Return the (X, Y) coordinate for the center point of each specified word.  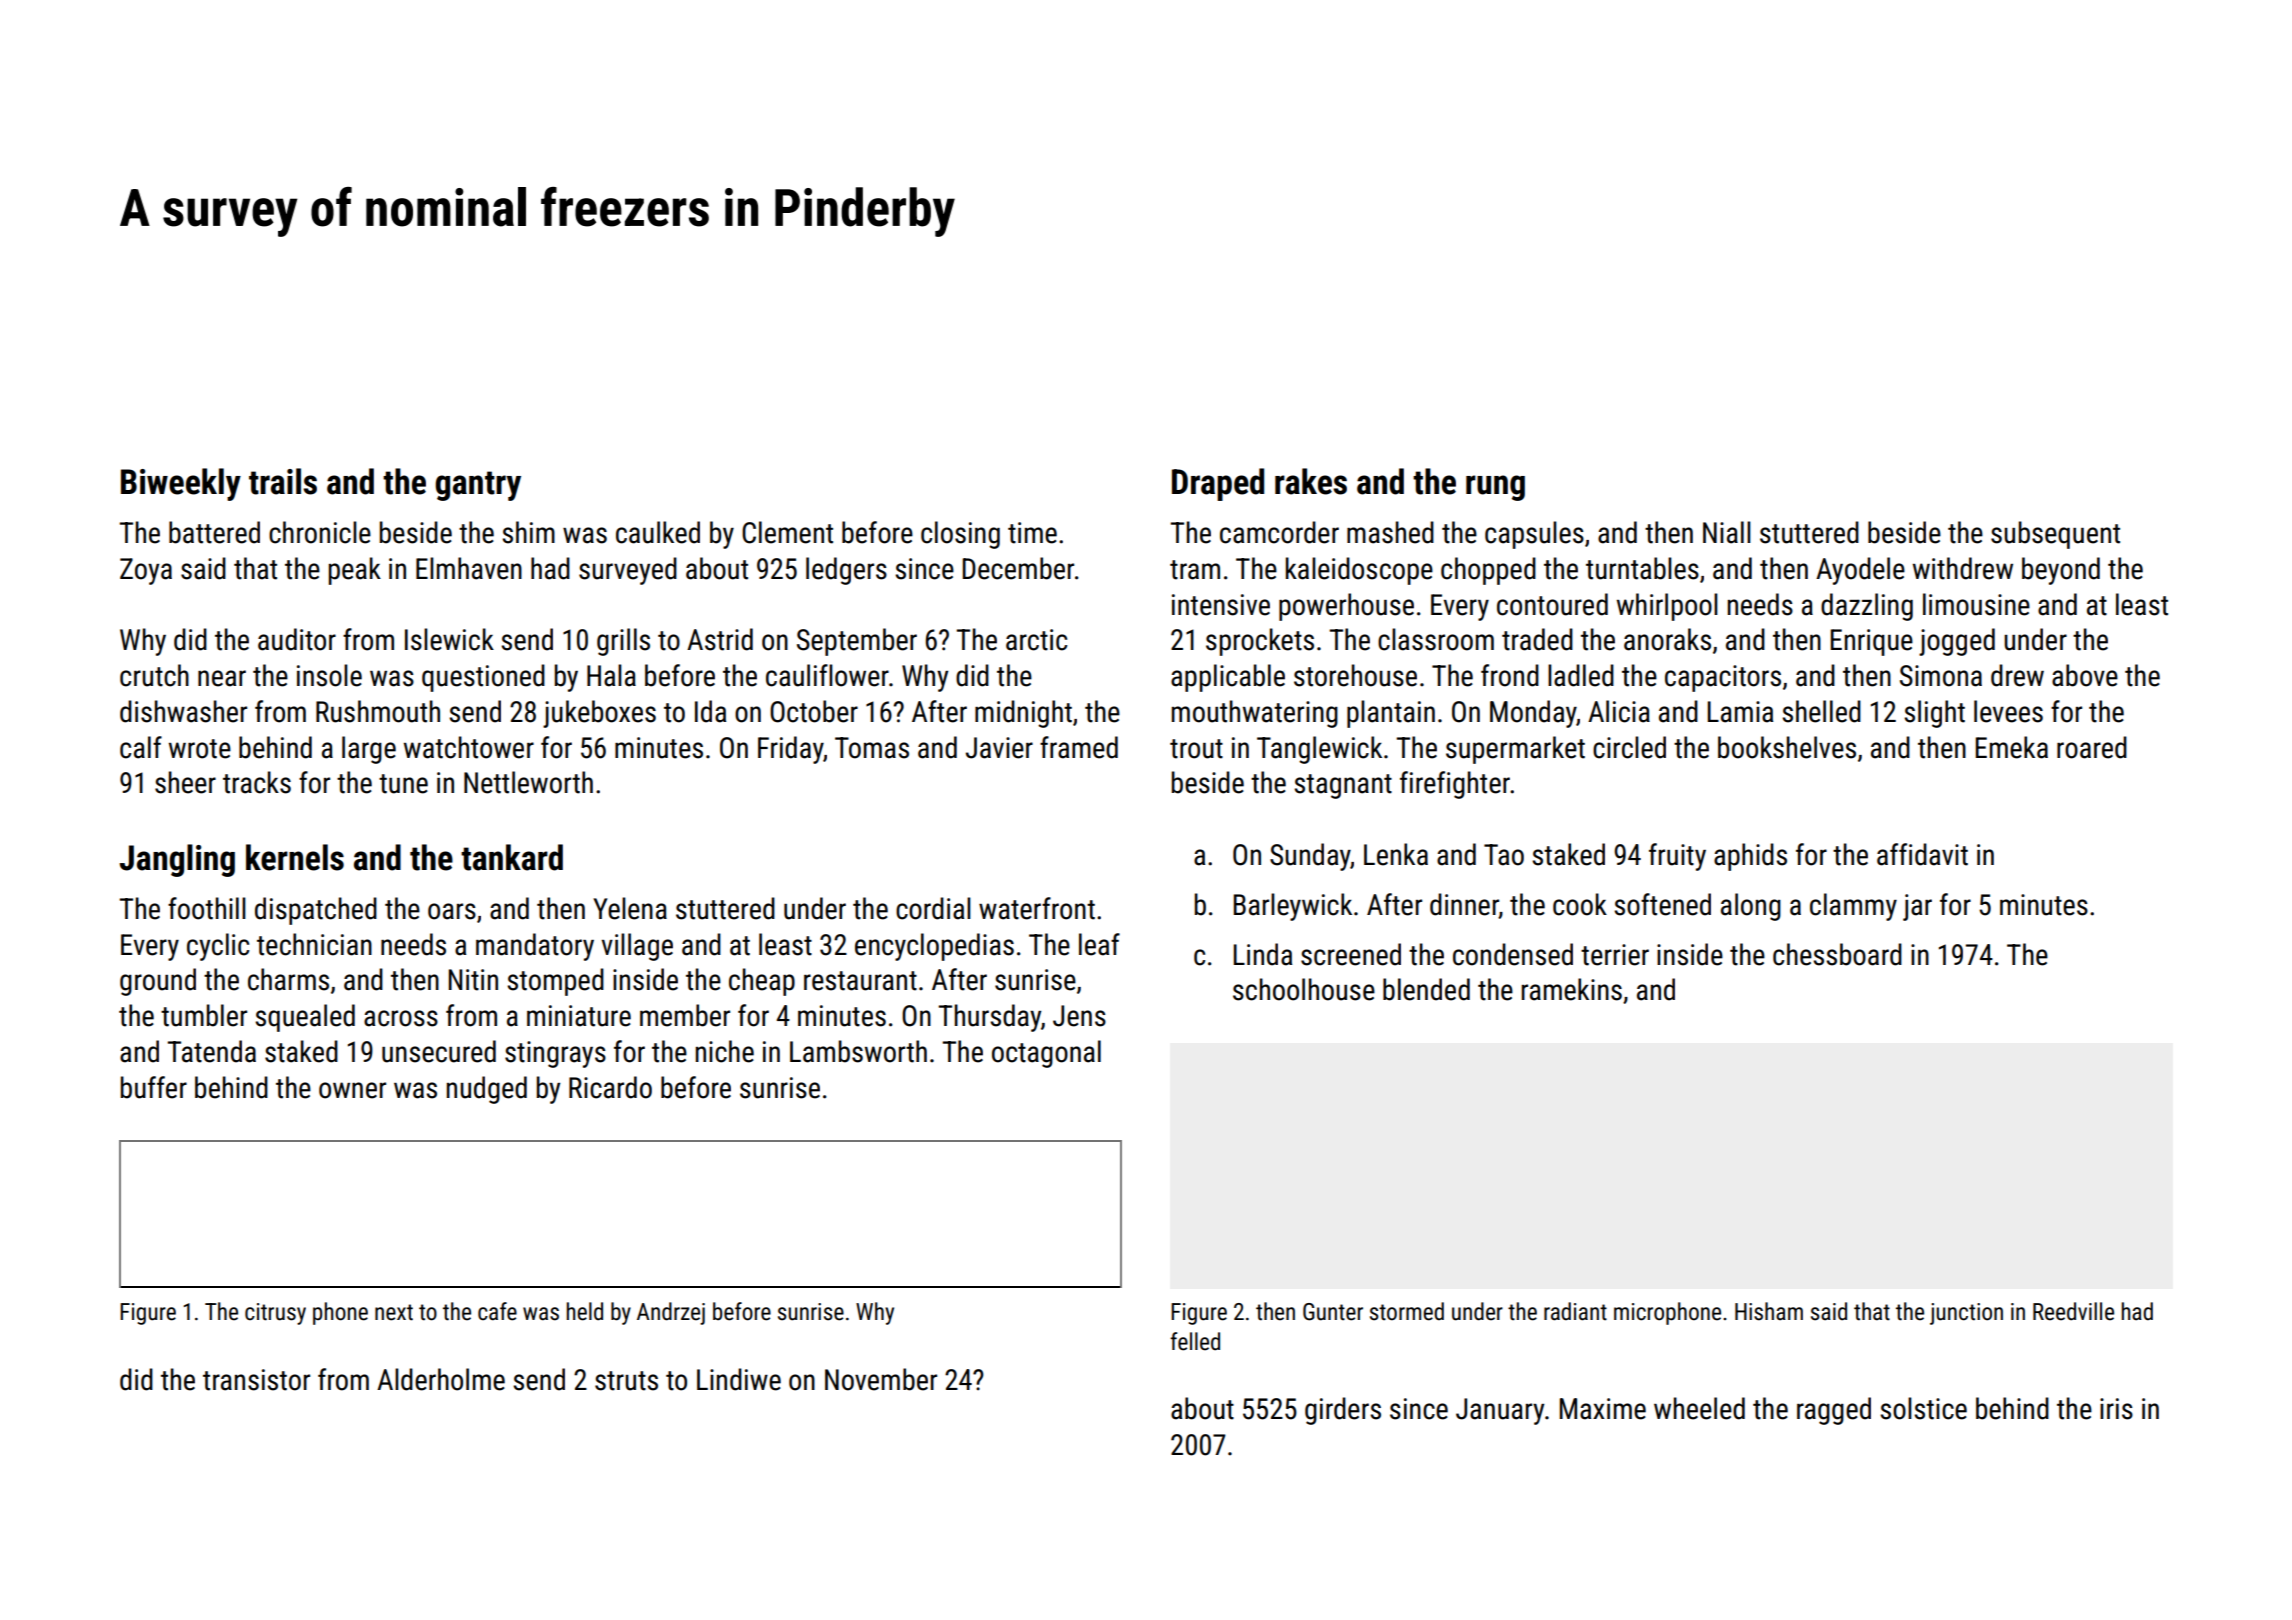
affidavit (1922, 854)
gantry (478, 486)
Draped (1218, 484)
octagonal (1046, 1054)
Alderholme (441, 1379)
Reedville (2073, 1311)
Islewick (449, 639)
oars (452, 911)
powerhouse (1346, 607)
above (2085, 675)
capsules (1534, 535)
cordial (933, 908)
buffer (154, 1087)
